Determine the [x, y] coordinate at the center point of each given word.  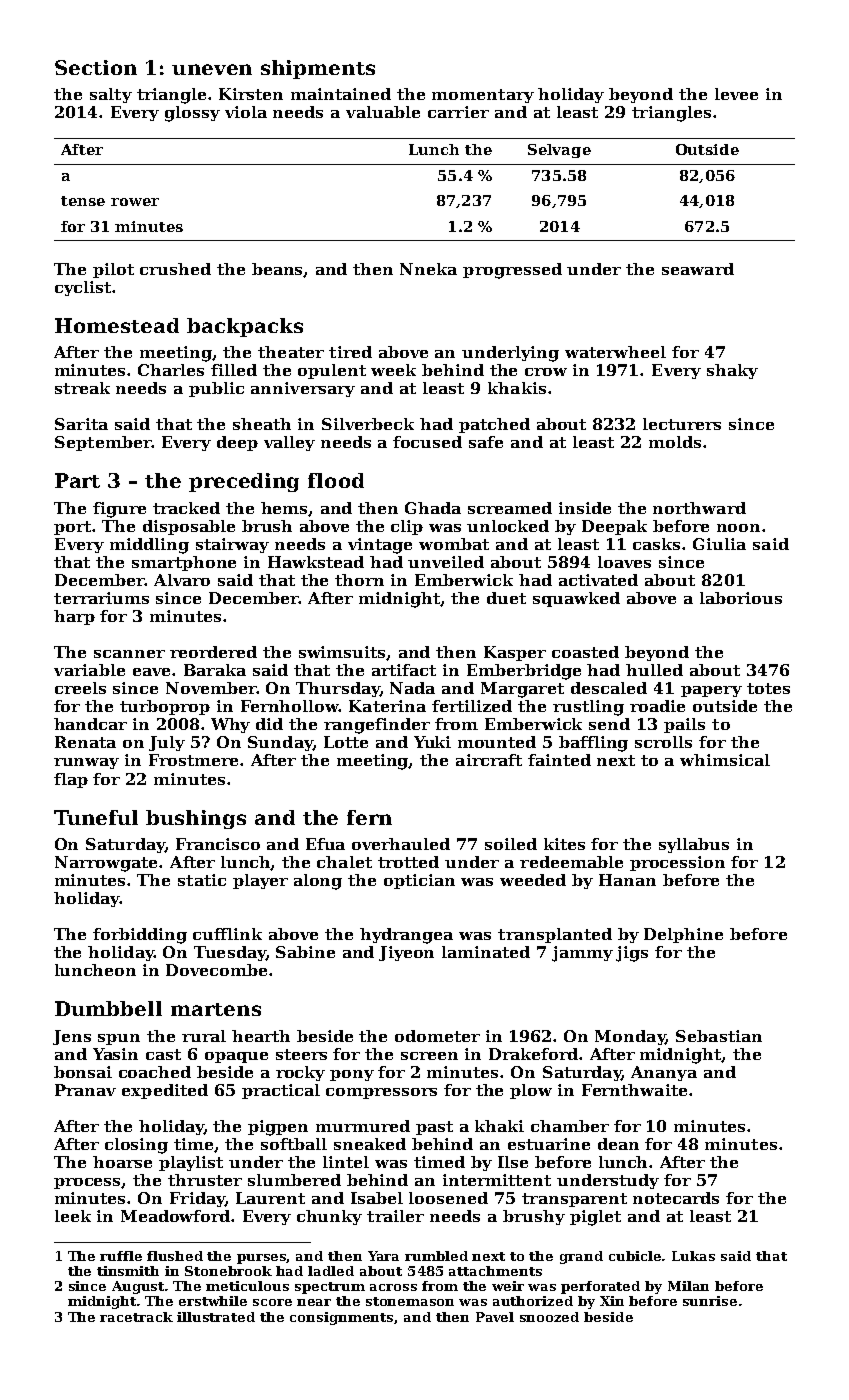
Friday [197, 1199]
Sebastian [719, 1036]
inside [585, 508]
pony [352, 1075]
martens [216, 1009]
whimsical [725, 760]
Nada [412, 688]
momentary [483, 96]
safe [486, 442]
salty [111, 95]
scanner [129, 654]
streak [82, 388]
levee [736, 94]
